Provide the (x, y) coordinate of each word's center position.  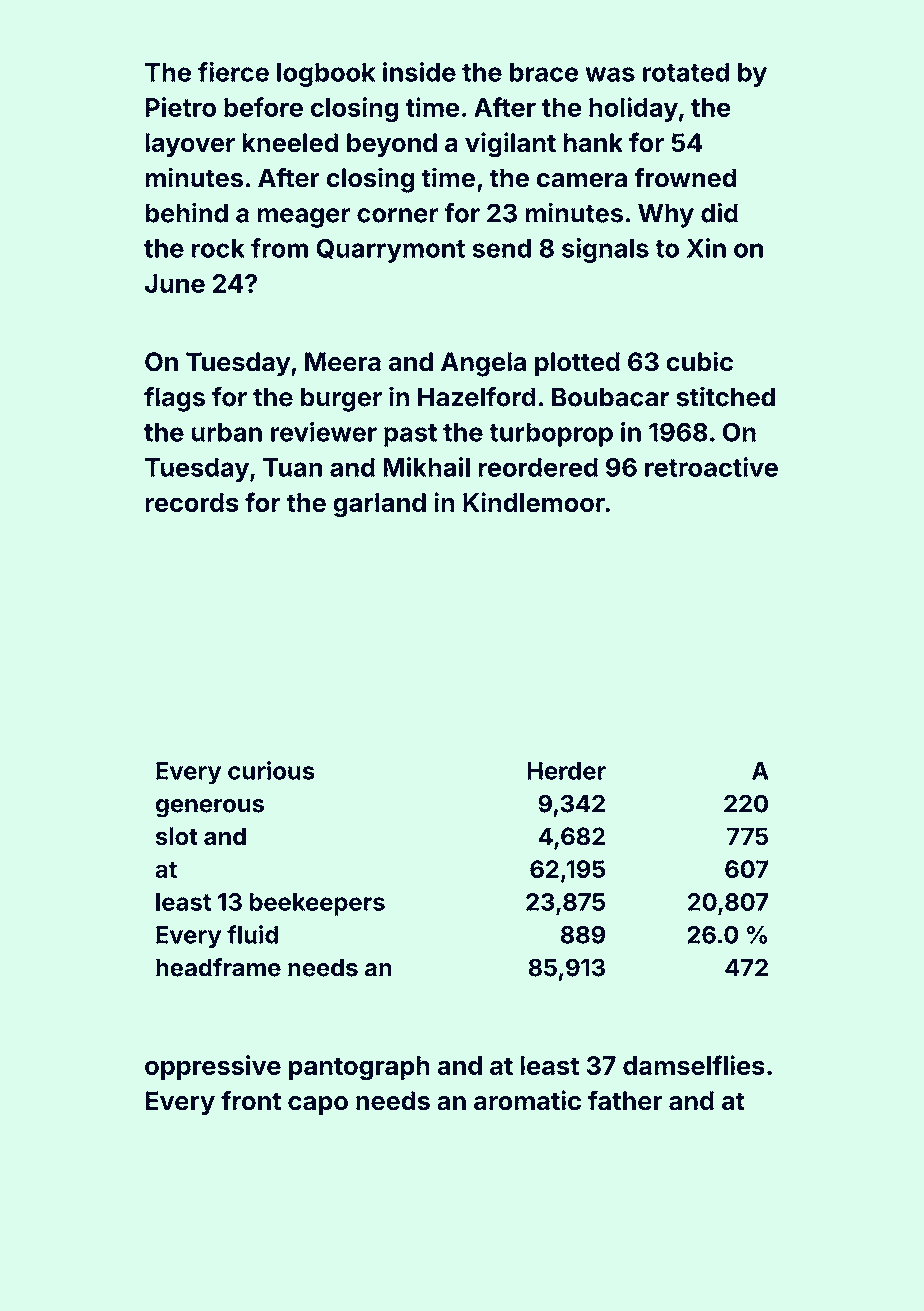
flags (174, 399)
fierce (233, 72)
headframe (218, 967)
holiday (633, 109)
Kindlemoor (534, 502)
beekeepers (317, 904)
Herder (566, 771)
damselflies (694, 1065)
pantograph (359, 1068)
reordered (538, 467)
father (625, 1100)
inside (419, 72)
